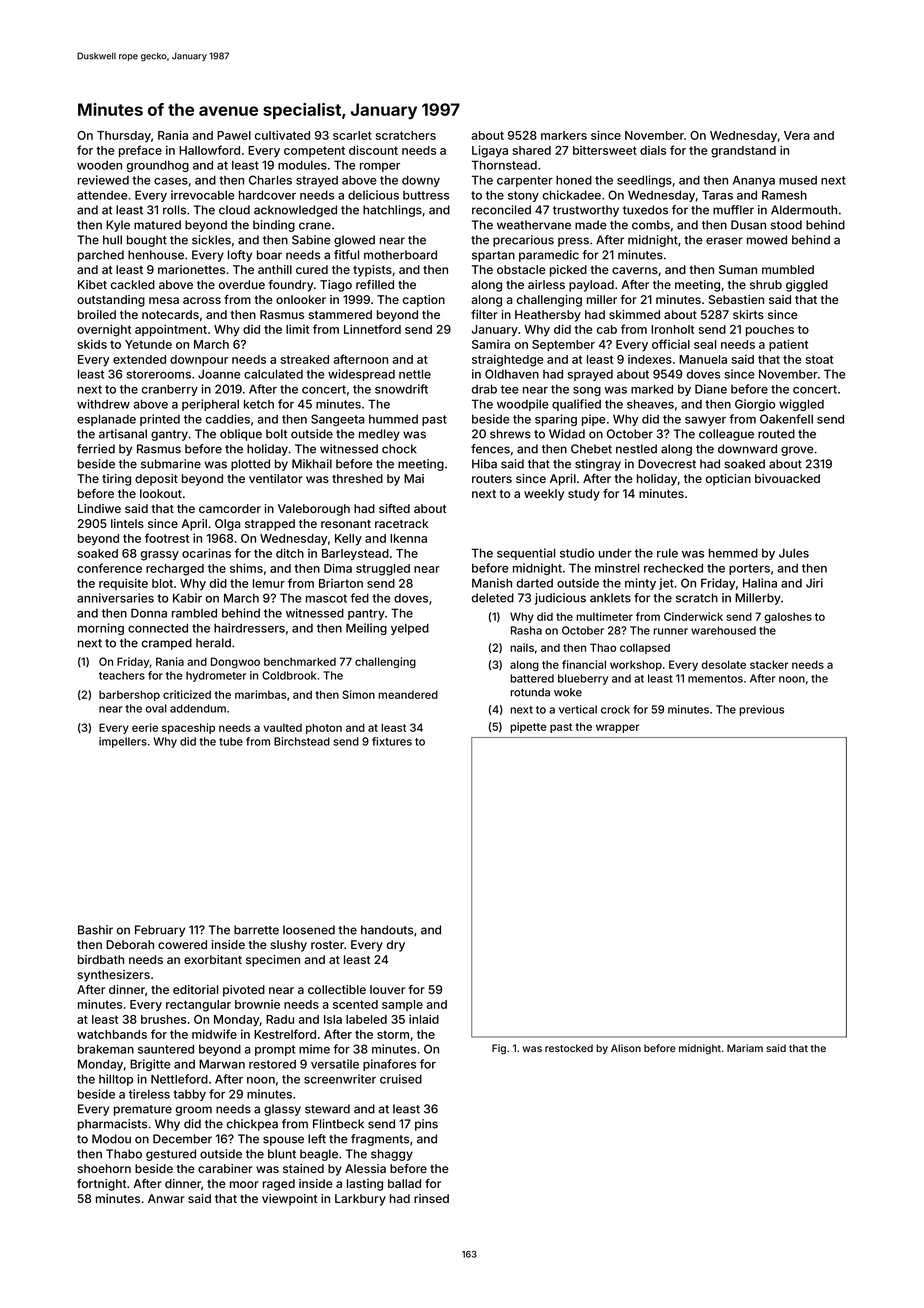 The width and height of the image is (924, 1308). I want to click on impellers, so click(123, 742).
